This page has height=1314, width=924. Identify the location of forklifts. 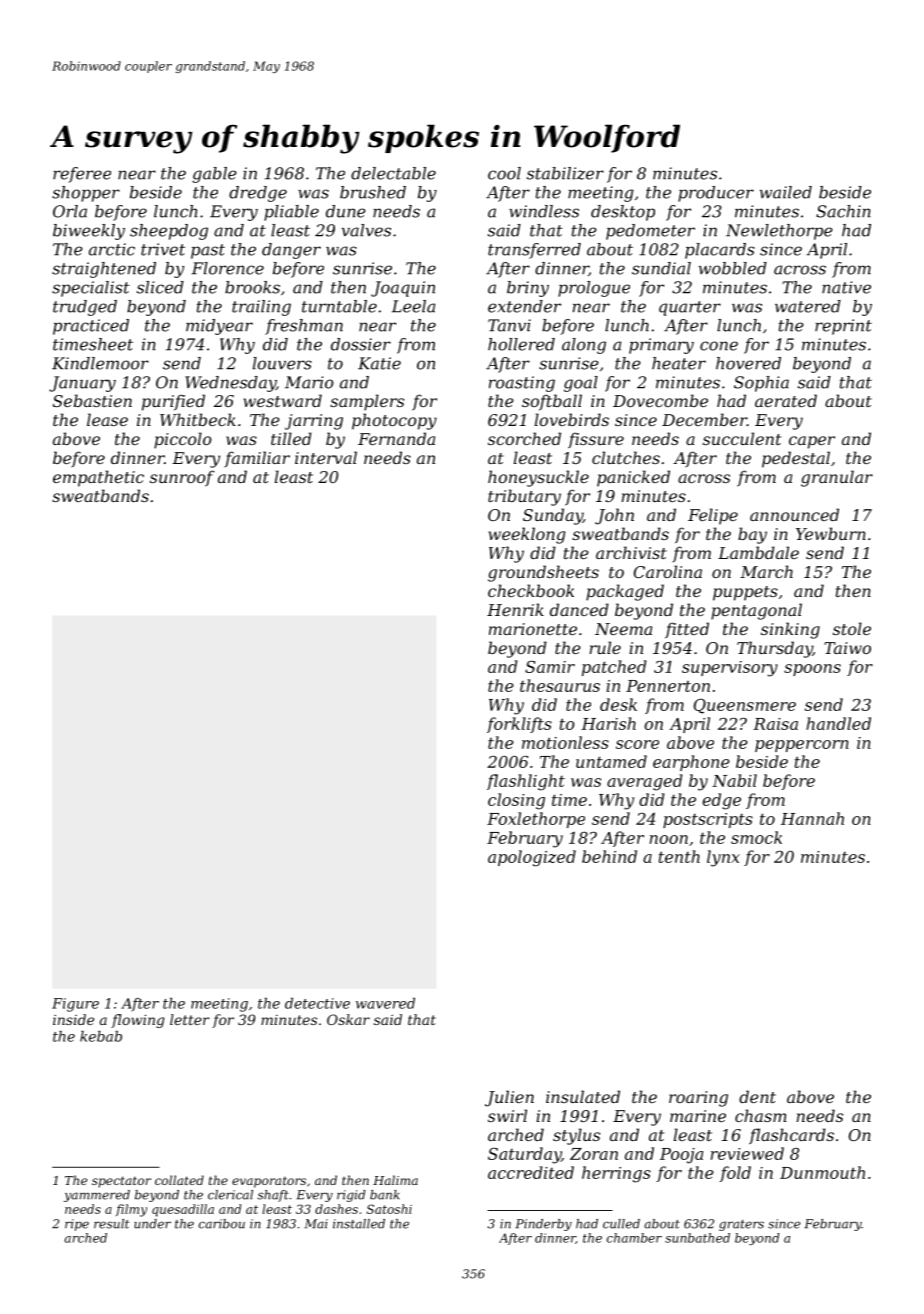
(519, 725).
